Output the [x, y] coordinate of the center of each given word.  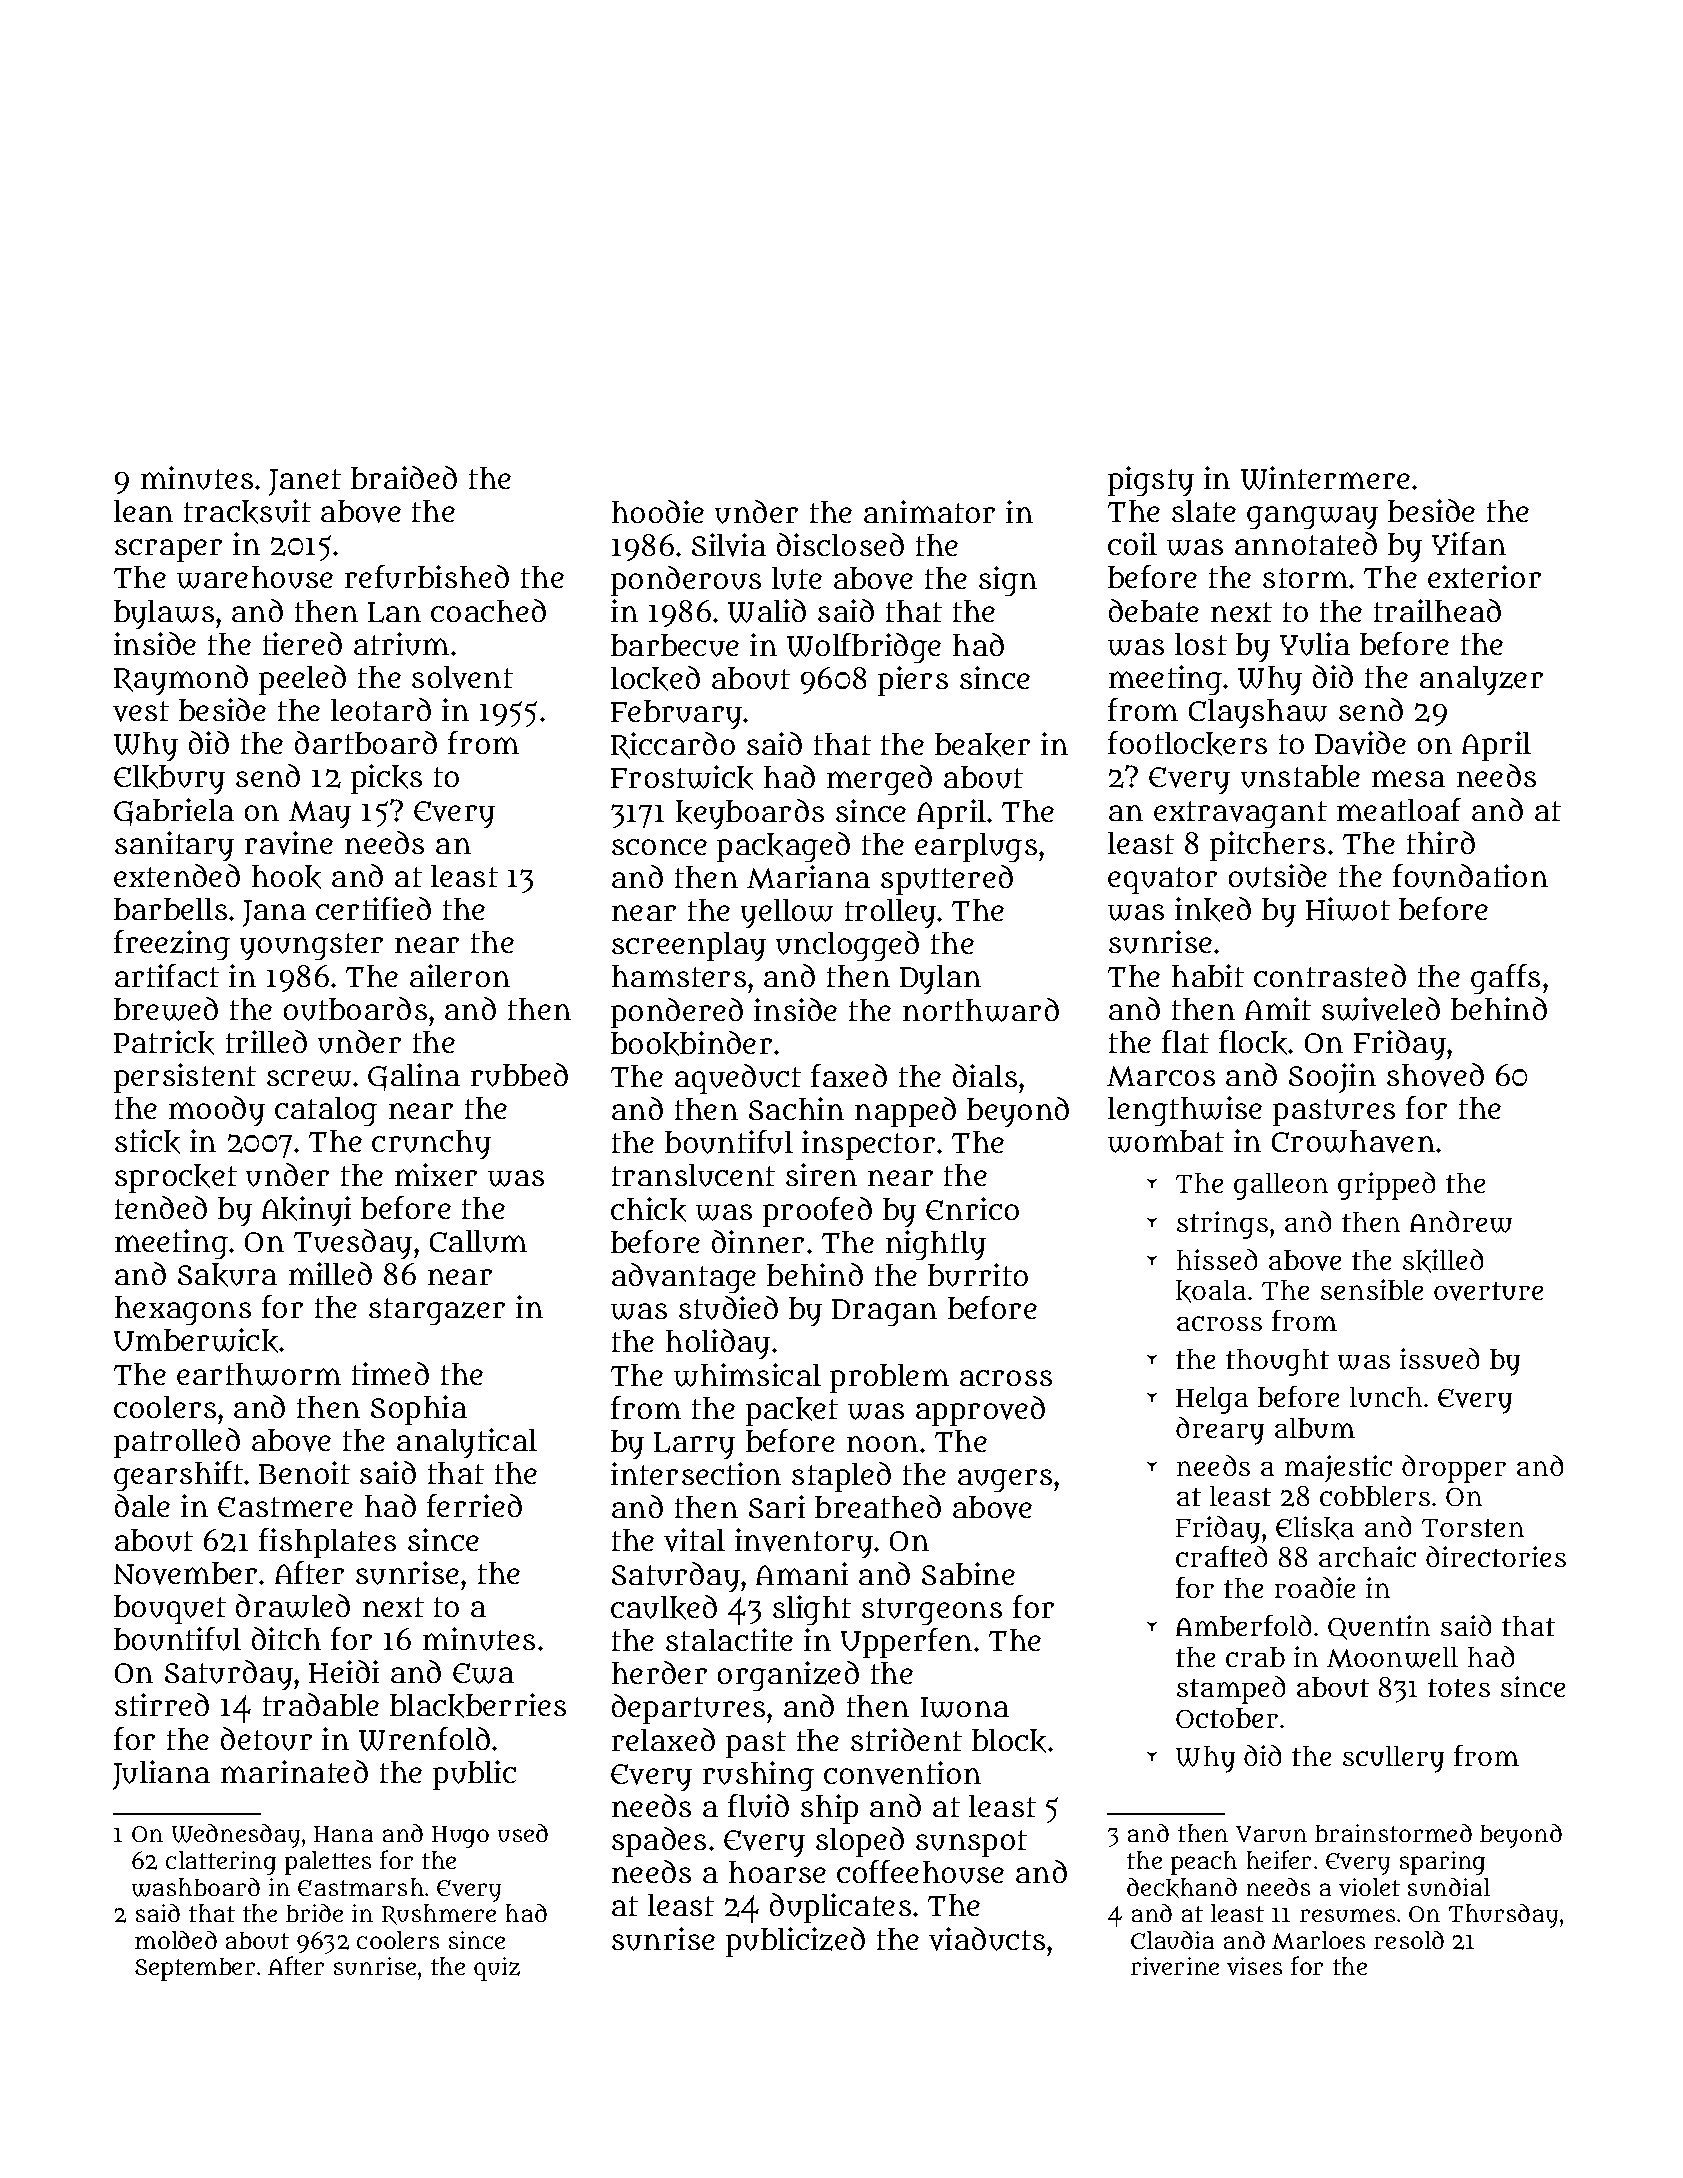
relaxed [663, 1739]
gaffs [1505, 979]
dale [142, 1505]
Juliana [161, 1775]
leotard [381, 709]
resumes [1347, 1915]
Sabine [968, 1573]
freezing [172, 945]
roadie [1315, 1587]
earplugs [976, 847]
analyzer [1481, 680]
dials [985, 1075]
